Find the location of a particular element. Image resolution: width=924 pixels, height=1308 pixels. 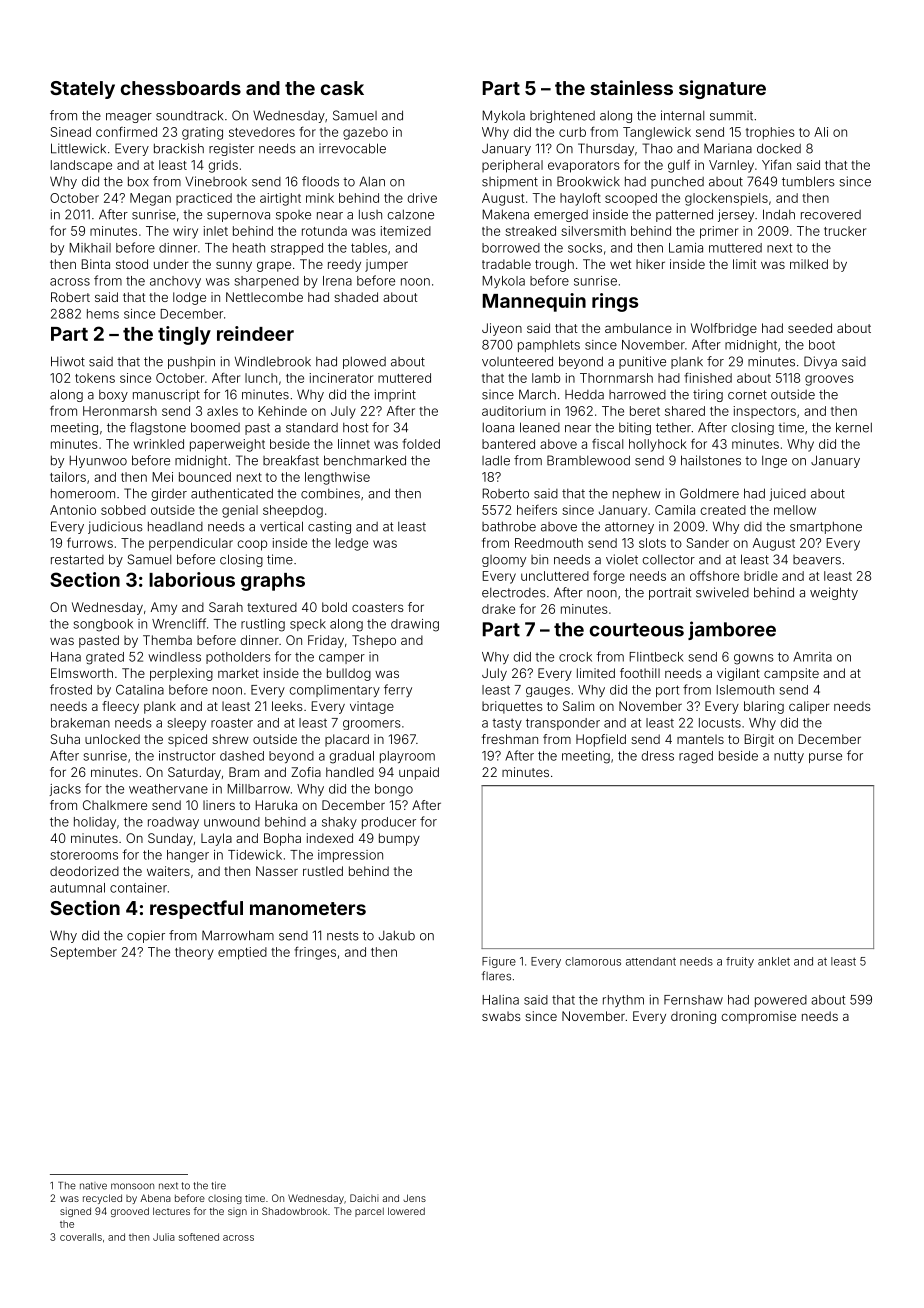

dress is located at coordinates (658, 756).
